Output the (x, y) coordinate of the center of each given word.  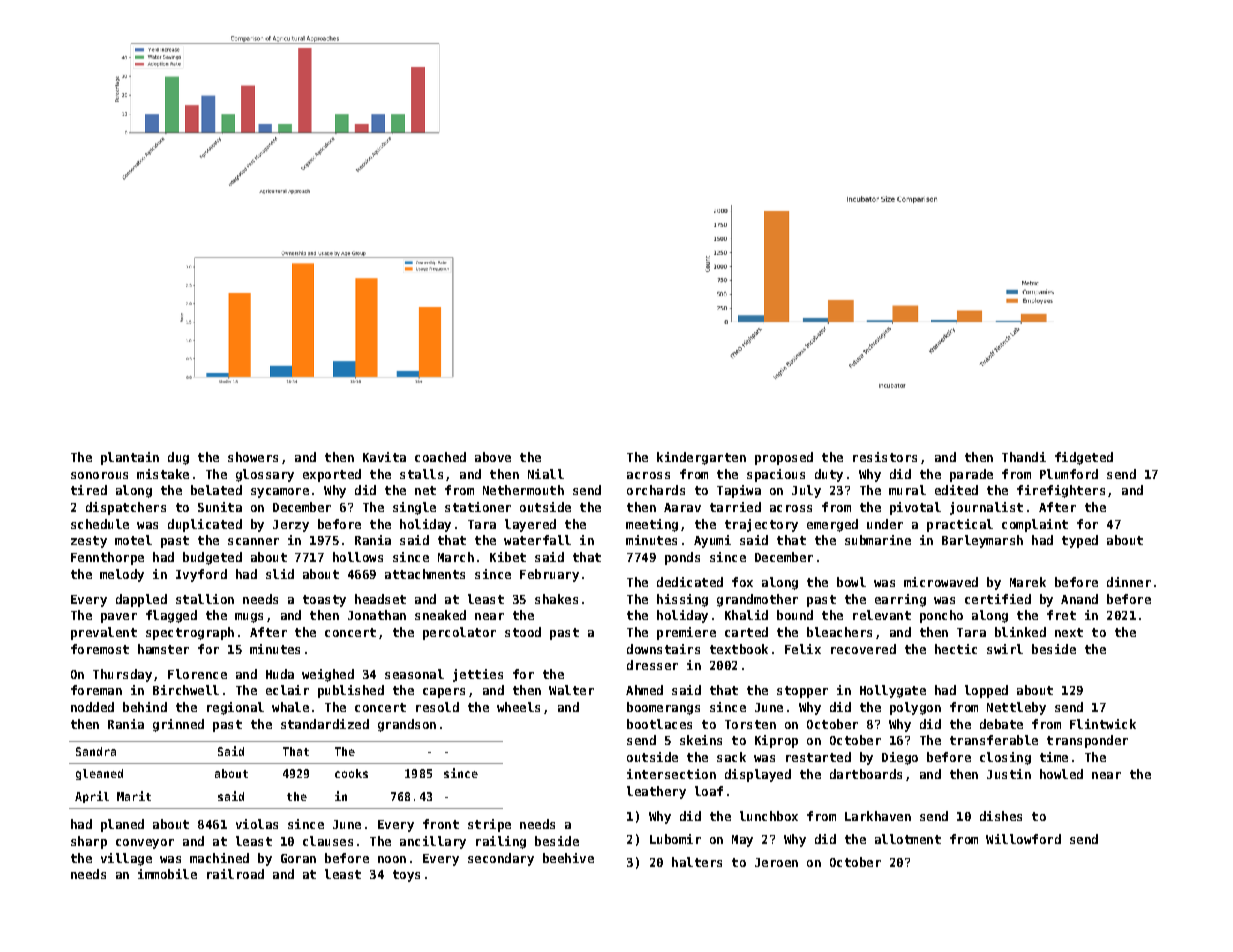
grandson (407, 725)
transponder (1087, 741)
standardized (325, 724)
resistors (885, 457)
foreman (96, 690)
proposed (784, 458)
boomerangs (663, 708)
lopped (986, 691)
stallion (205, 599)
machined (219, 858)
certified (998, 599)
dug (178, 458)
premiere (686, 633)
